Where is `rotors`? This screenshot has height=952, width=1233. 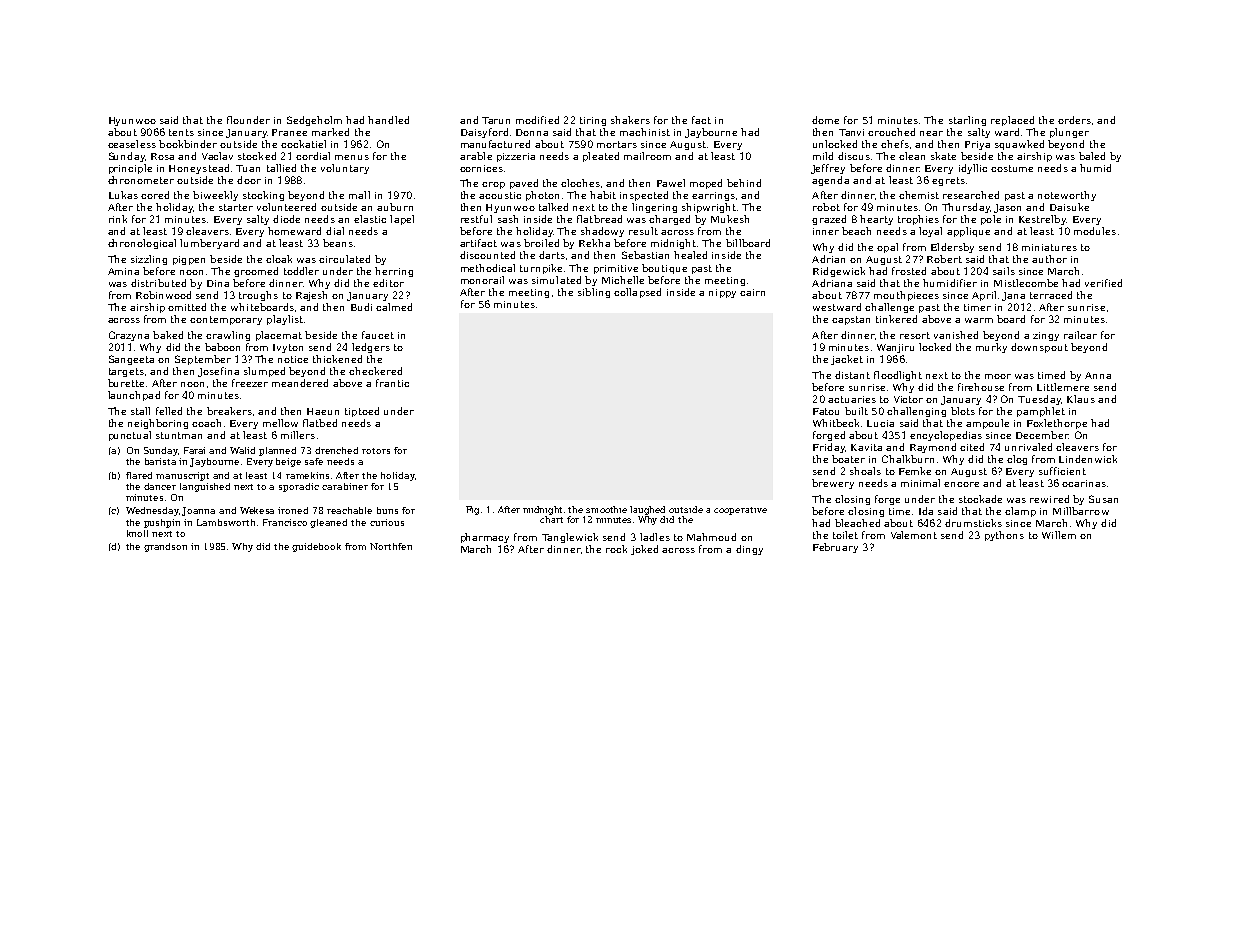 rotors is located at coordinates (376, 451).
